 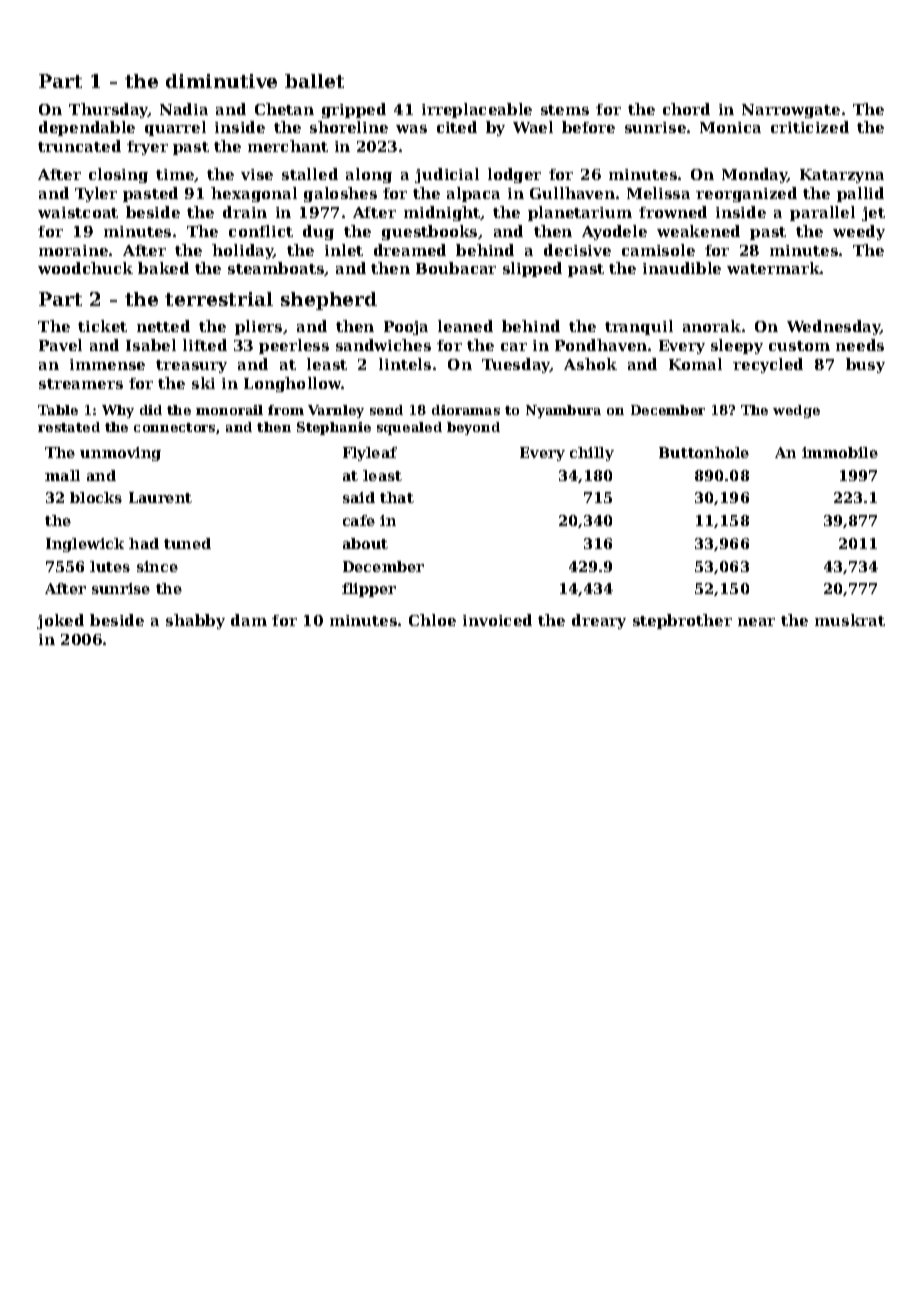 I want to click on slipped, so click(x=532, y=269).
